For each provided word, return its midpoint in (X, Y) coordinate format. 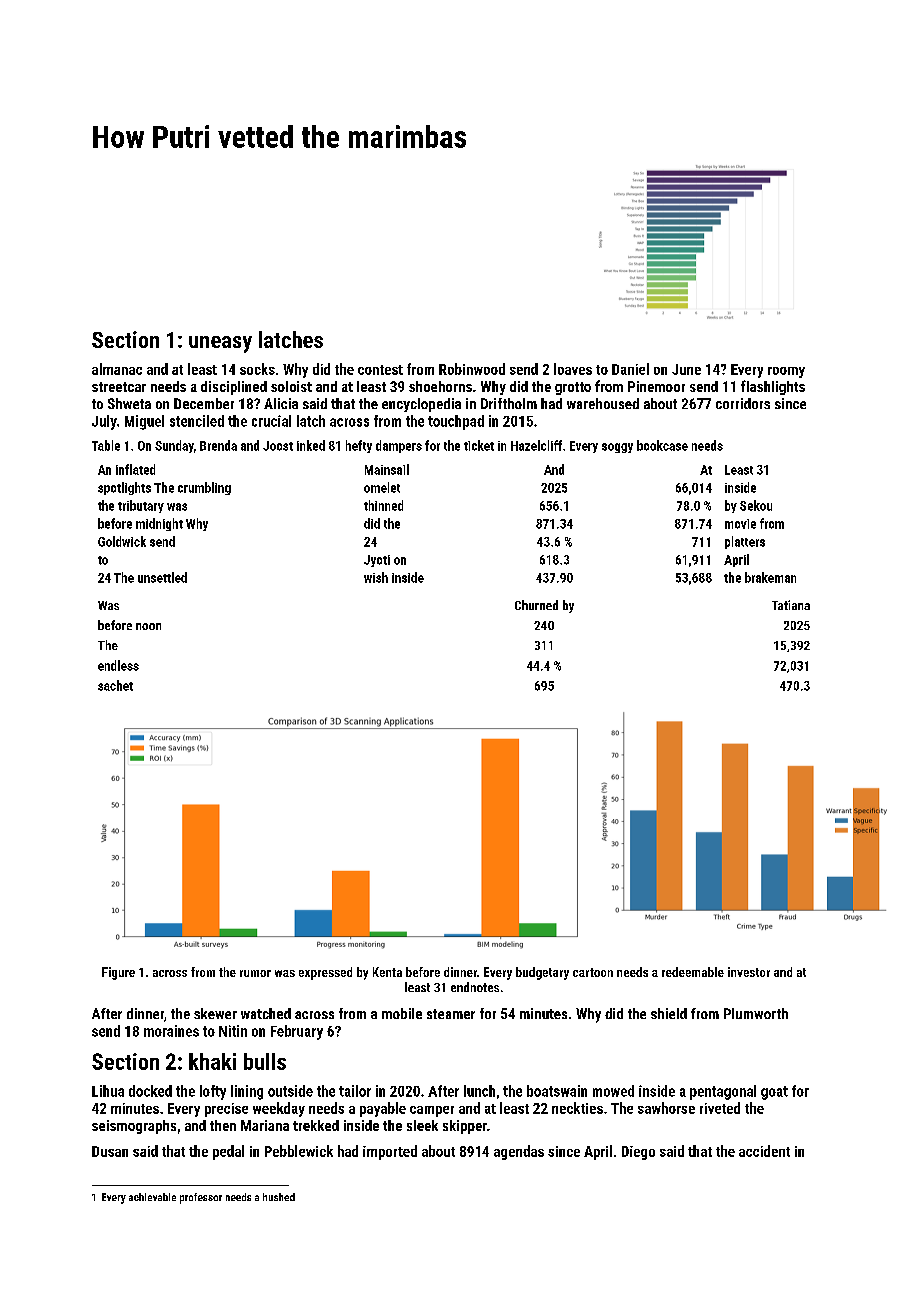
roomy (786, 372)
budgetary (542, 973)
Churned (536, 605)
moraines (171, 1031)
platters (745, 542)
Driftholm (509, 403)
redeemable (693, 972)
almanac (117, 369)
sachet (115, 685)
